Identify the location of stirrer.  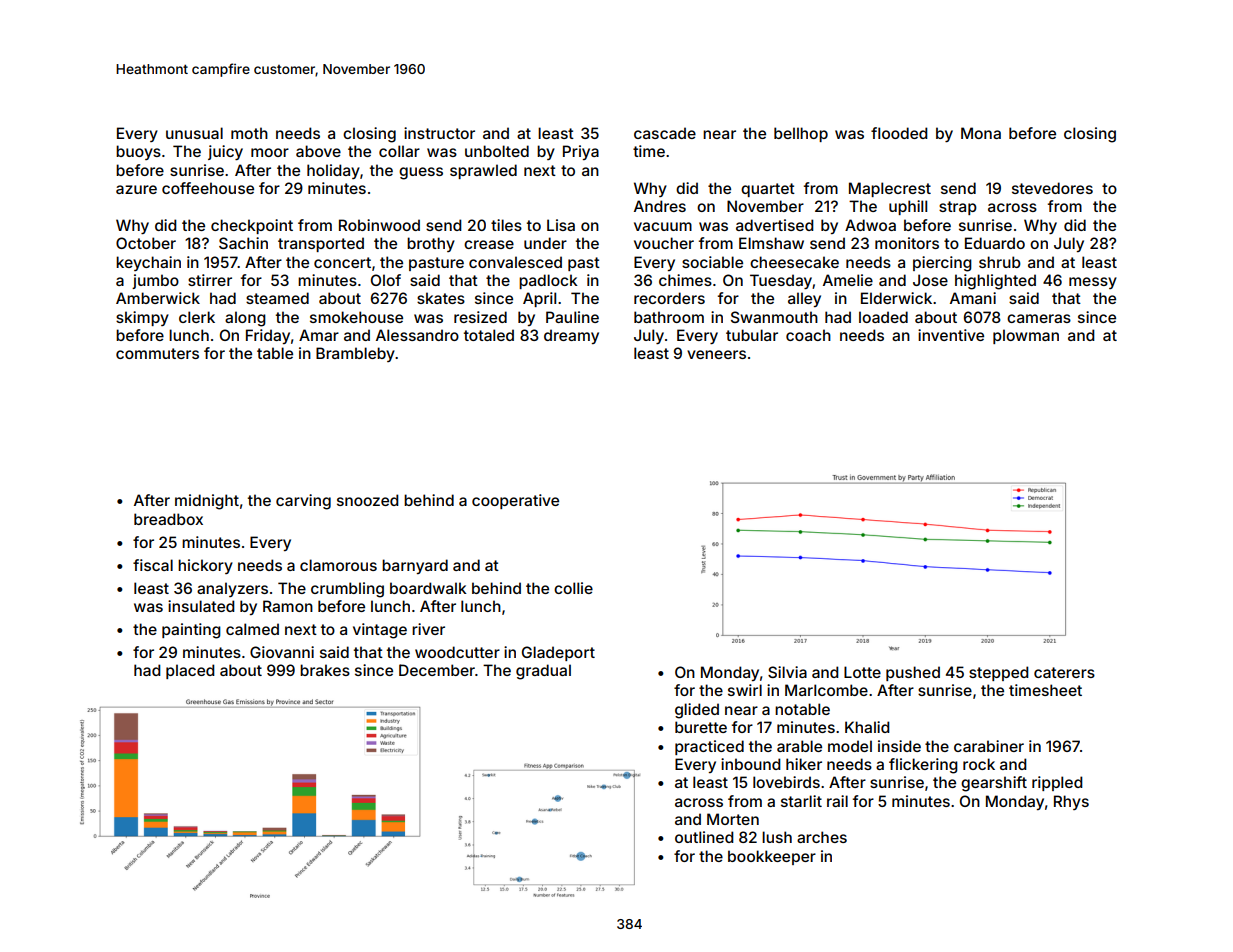
(210, 280).
